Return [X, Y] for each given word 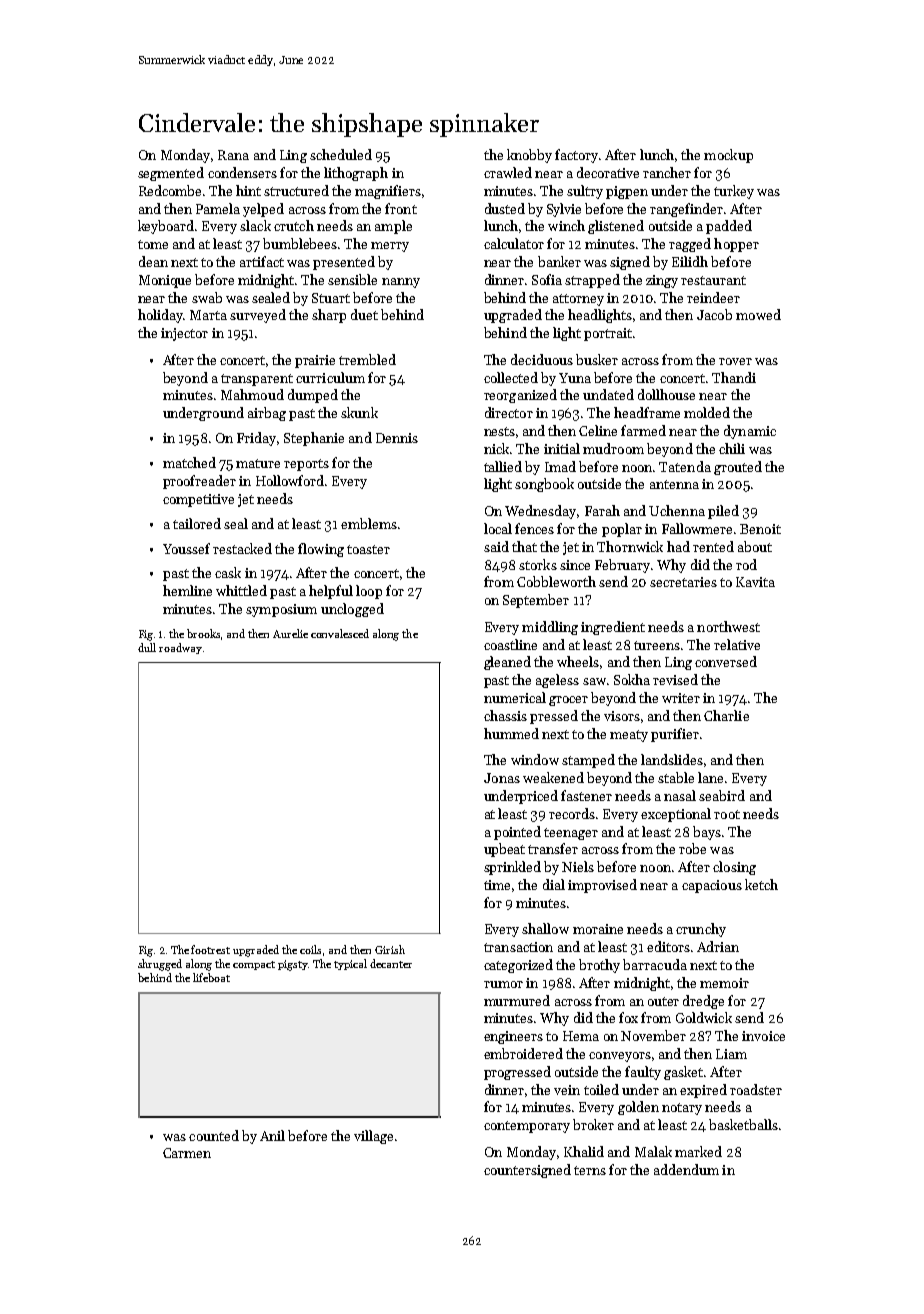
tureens [657, 645]
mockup [728, 156]
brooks [204, 634]
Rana [233, 155]
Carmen [187, 1153]
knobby [529, 156]
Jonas [502, 778]
